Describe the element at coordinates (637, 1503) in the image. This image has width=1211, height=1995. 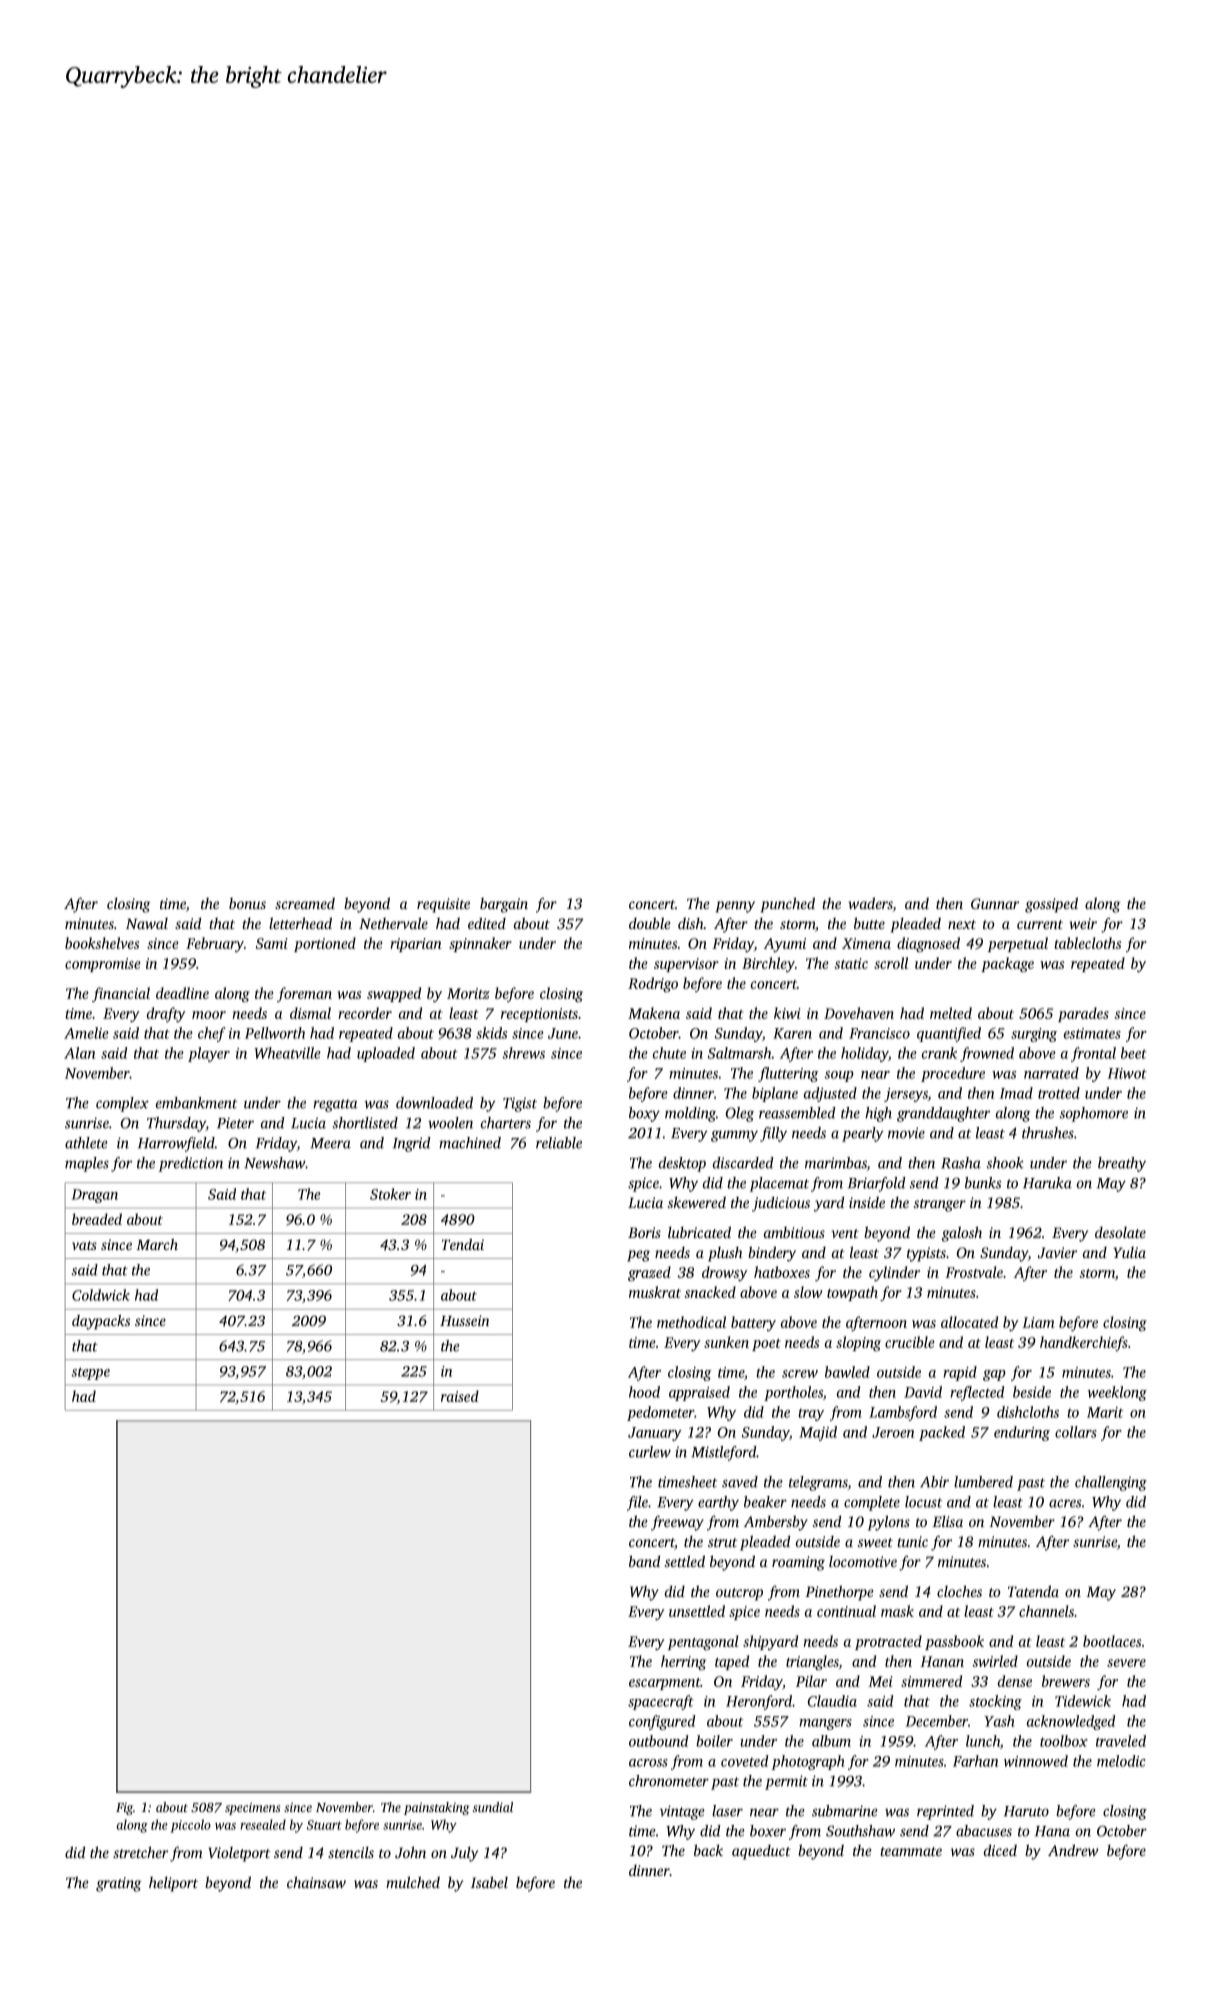
I see `file` at that location.
